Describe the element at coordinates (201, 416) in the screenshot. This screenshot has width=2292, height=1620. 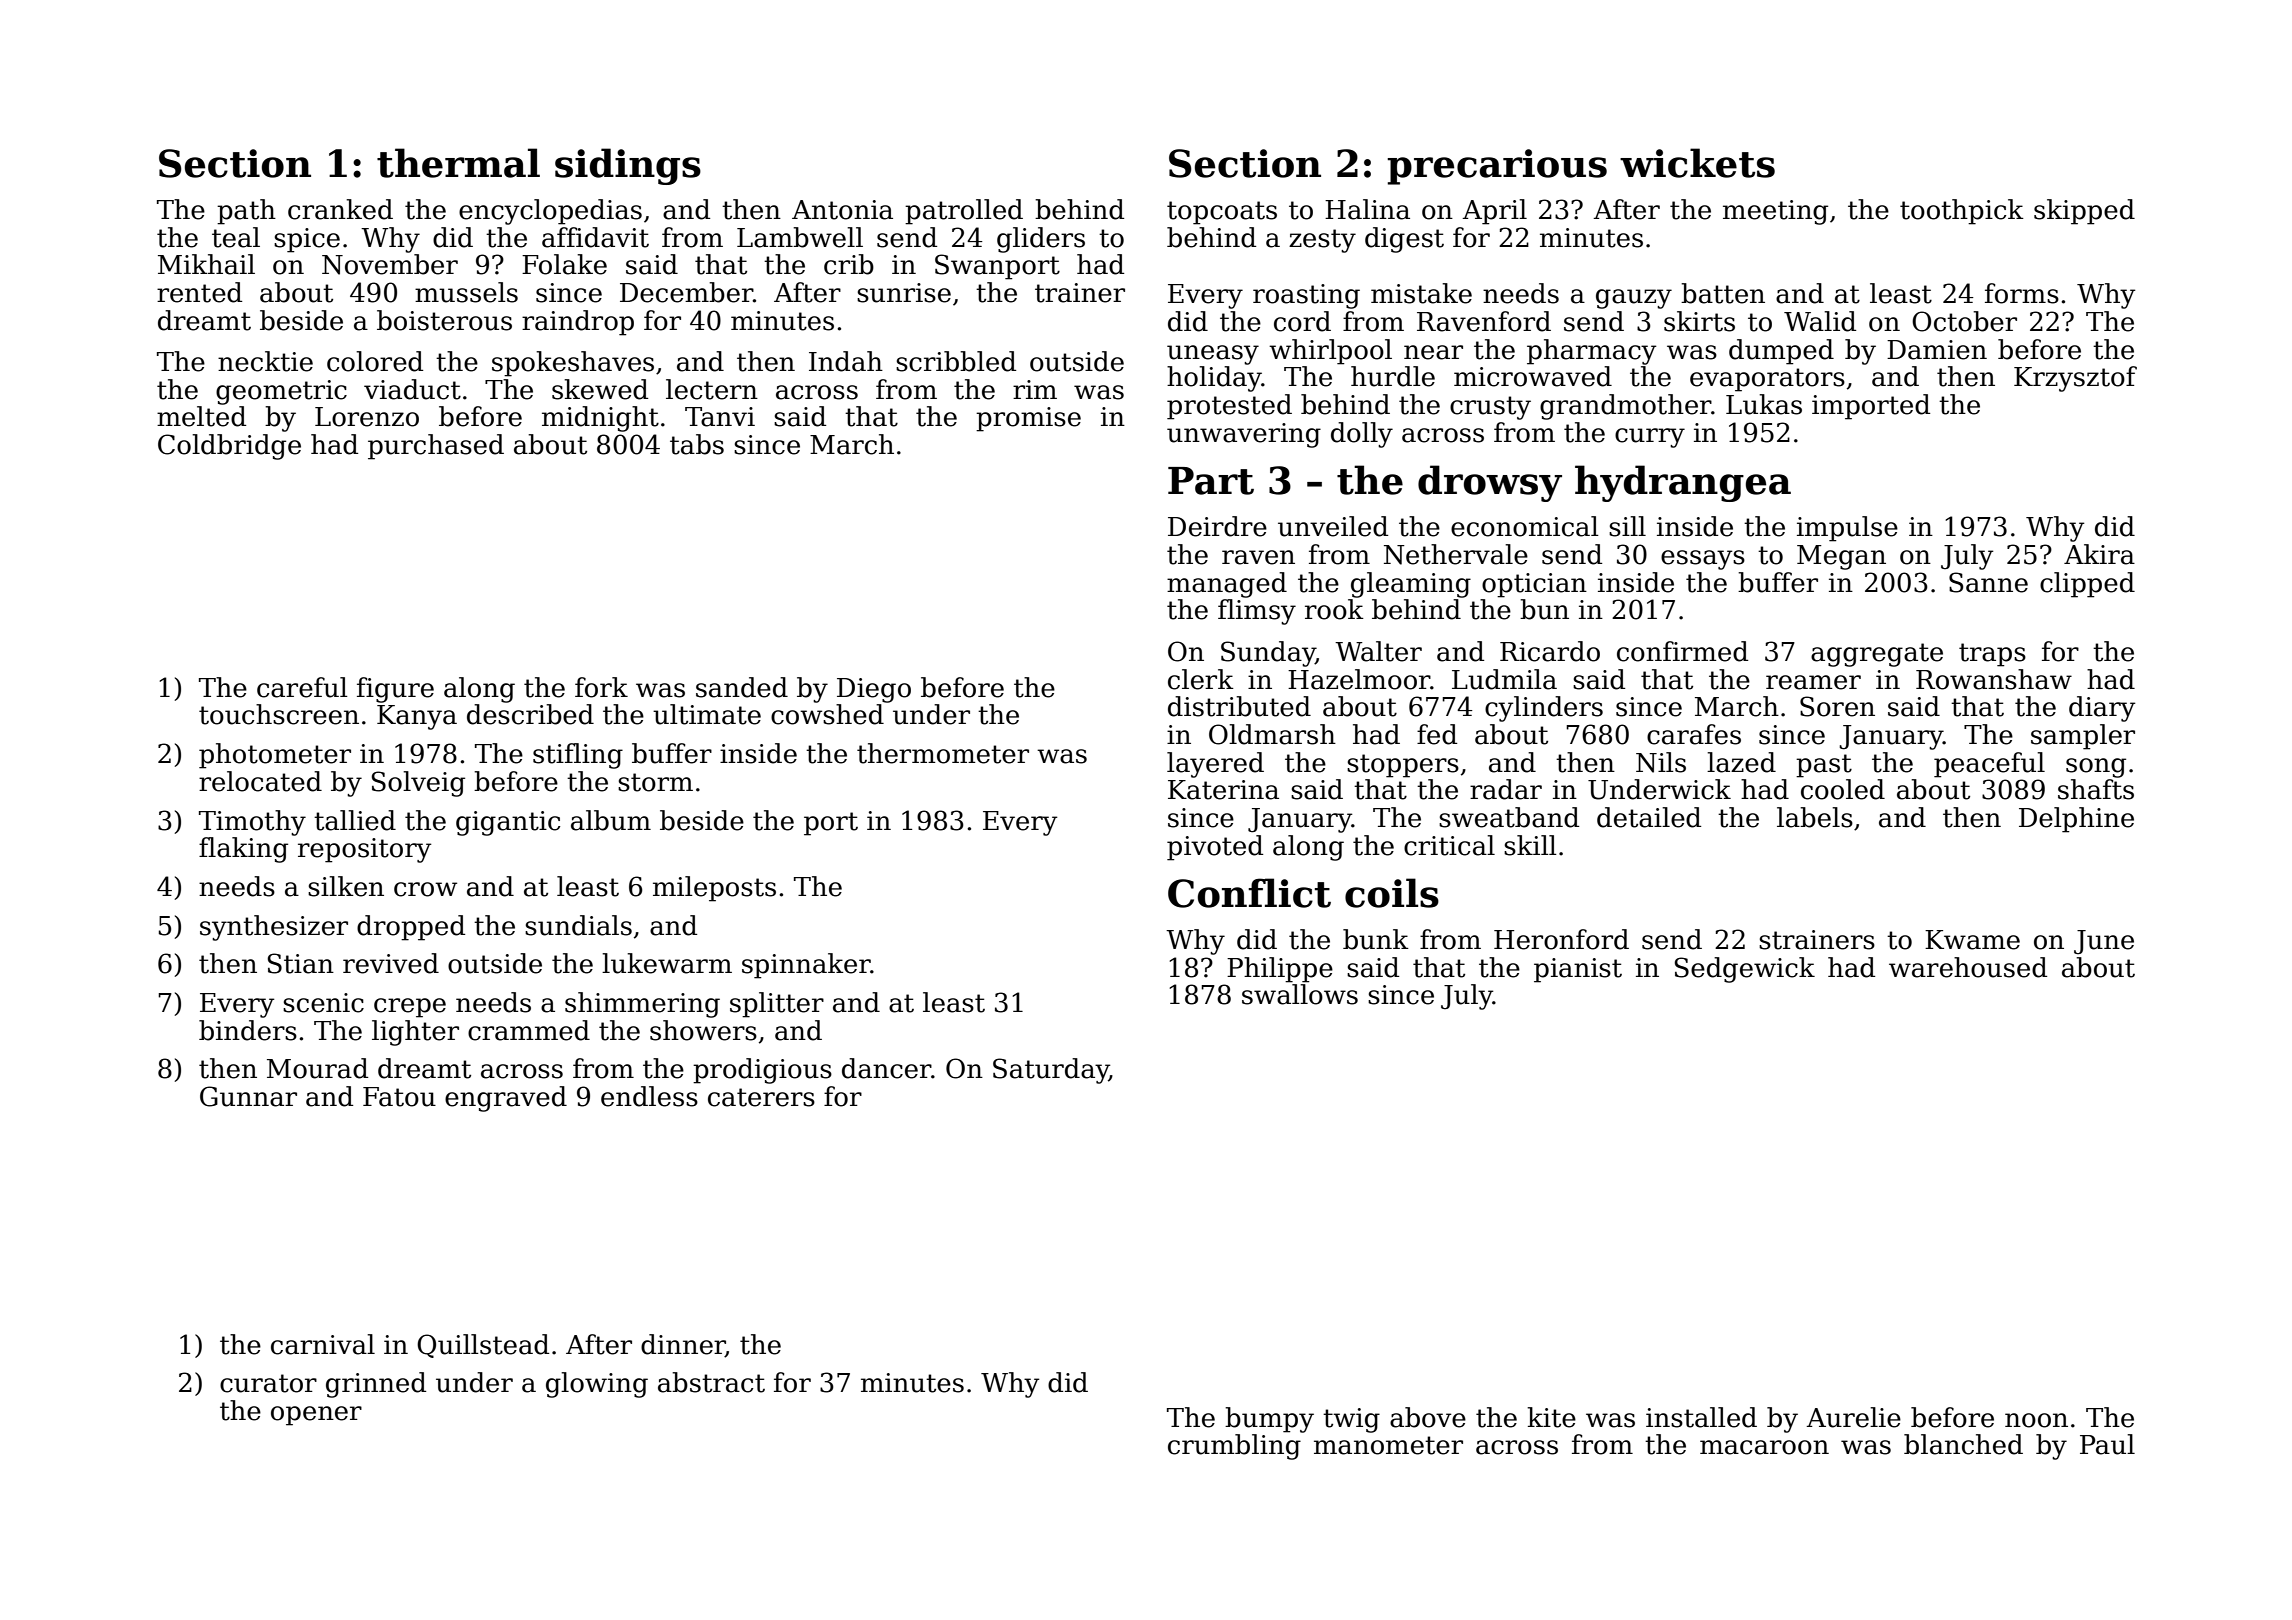
I see `melted` at that location.
